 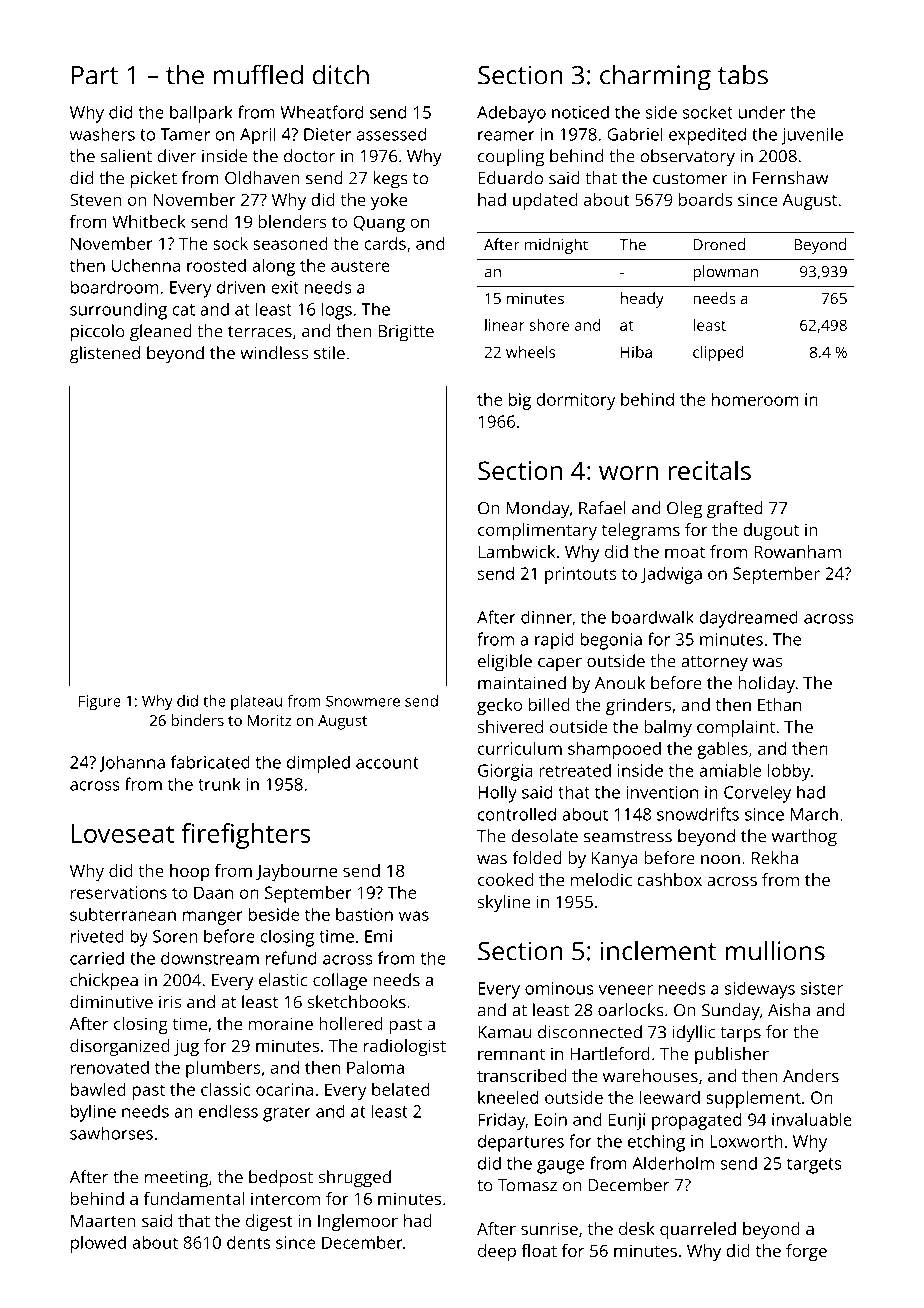 What do you see at coordinates (505, 663) in the screenshot?
I see `eligible` at bounding box center [505, 663].
